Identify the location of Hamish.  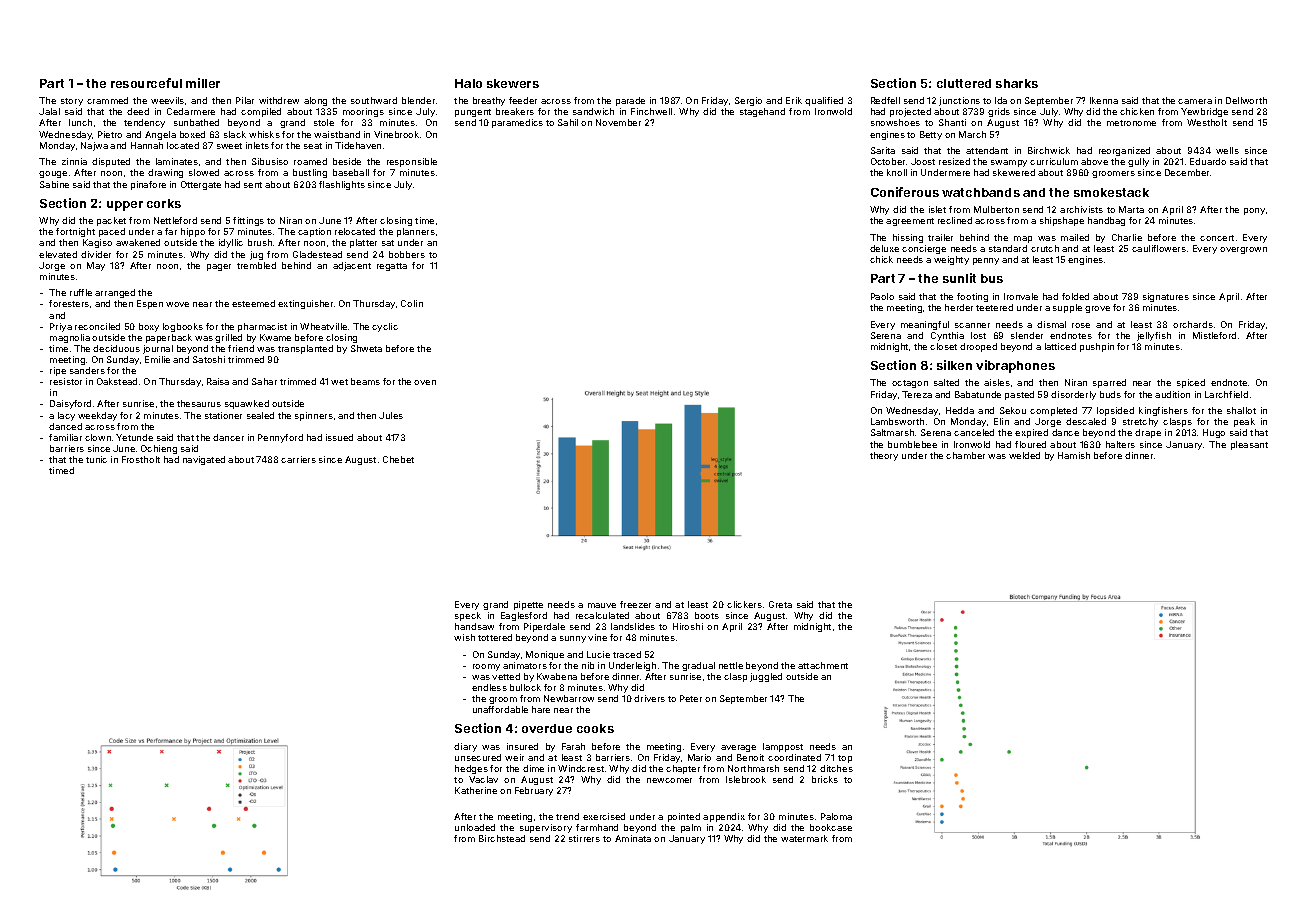
(1074, 455).
